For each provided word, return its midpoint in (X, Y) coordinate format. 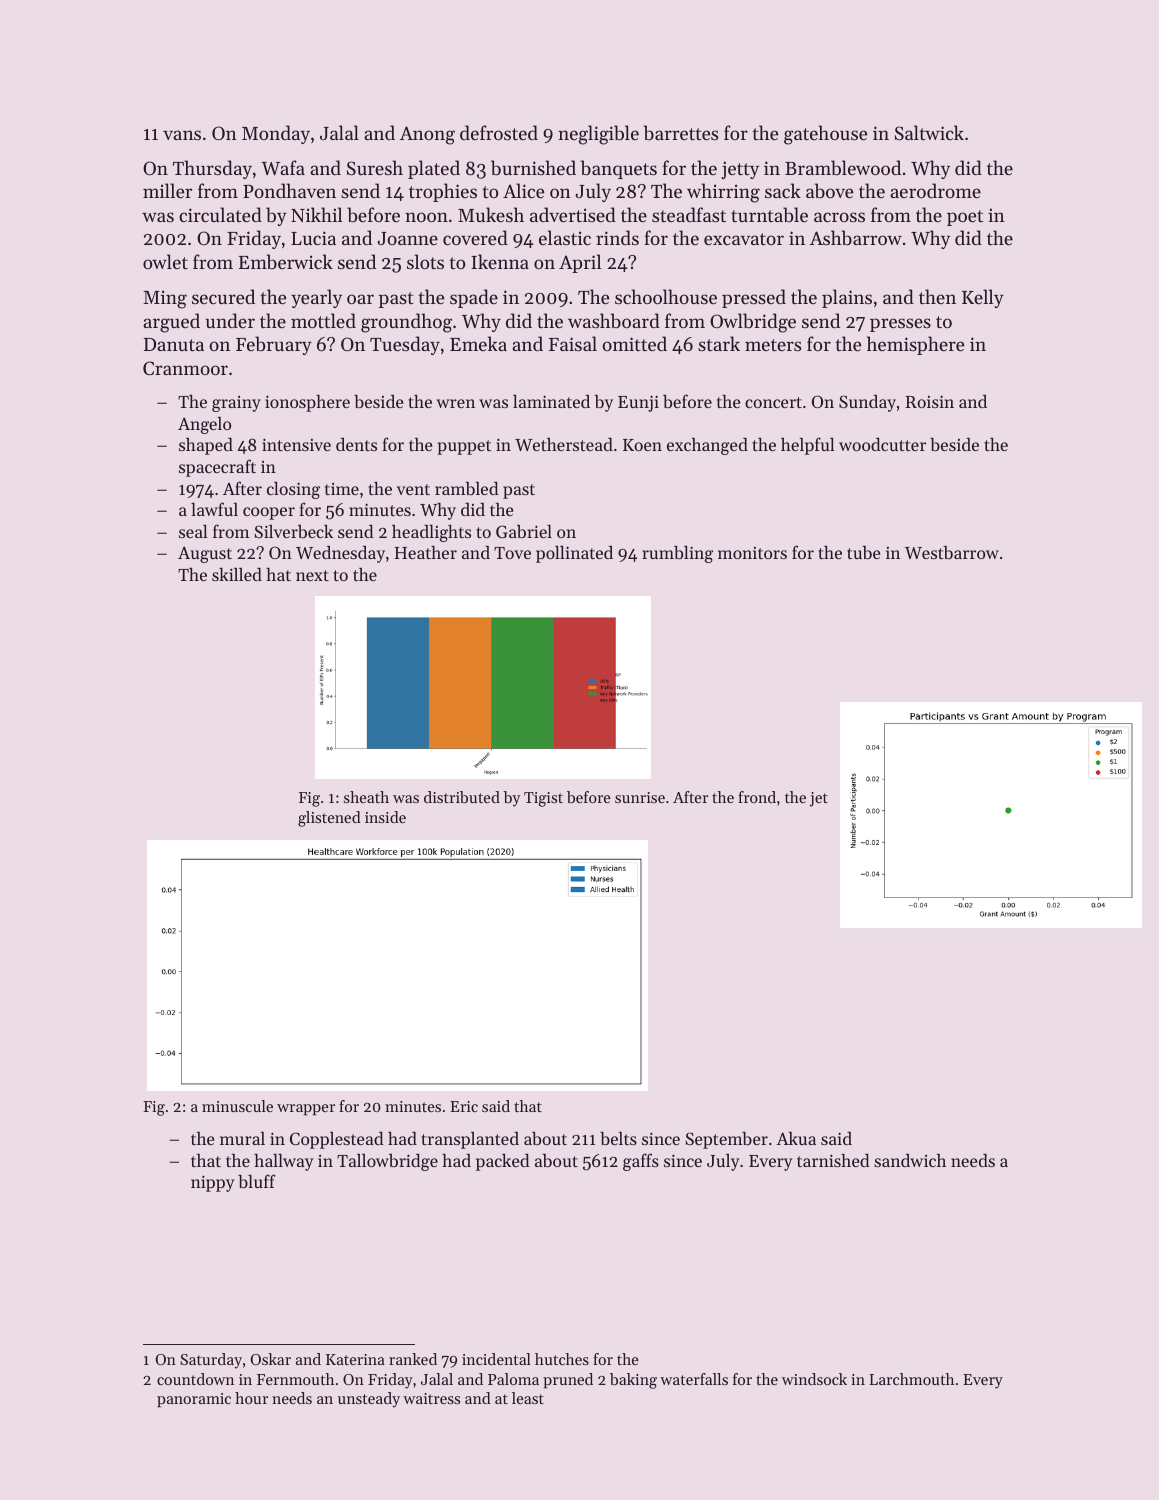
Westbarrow (952, 552)
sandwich (910, 1160)
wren (455, 403)
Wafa (283, 167)
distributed (462, 797)
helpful (808, 446)
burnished (533, 168)
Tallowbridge (387, 1162)
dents (356, 444)
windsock (814, 1379)
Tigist (543, 799)
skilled (237, 574)
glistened (329, 819)
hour (251, 1398)
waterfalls (694, 1379)
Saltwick (929, 133)
